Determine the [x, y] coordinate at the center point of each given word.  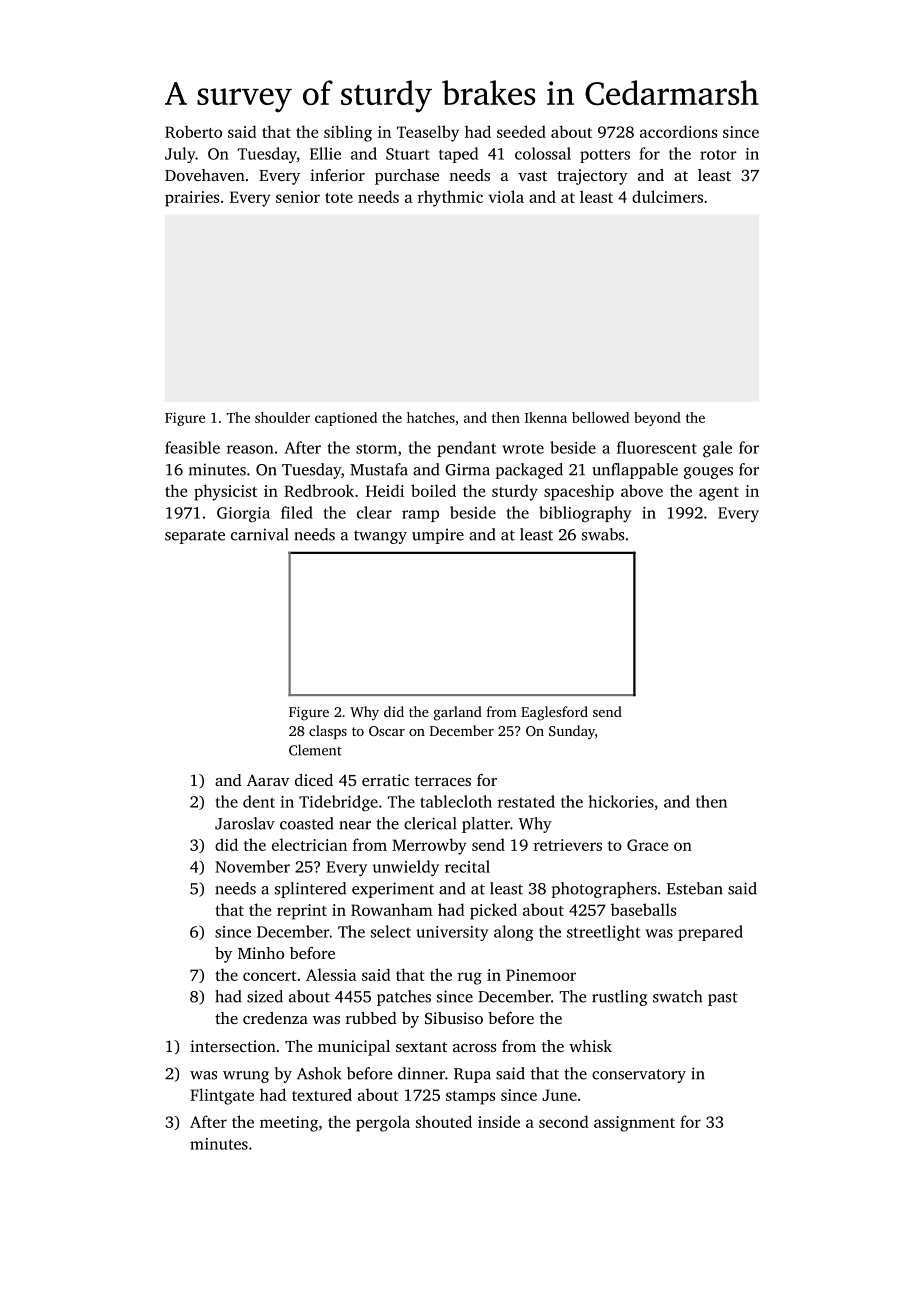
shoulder [282, 417]
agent [719, 494]
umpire [438, 536]
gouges [708, 473]
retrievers [568, 845]
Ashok [319, 1073]
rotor [718, 155]
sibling [348, 133]
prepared [710, 933]
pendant [466, 449]
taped [458, 155]
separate [195, 537]
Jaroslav [245, 823]
